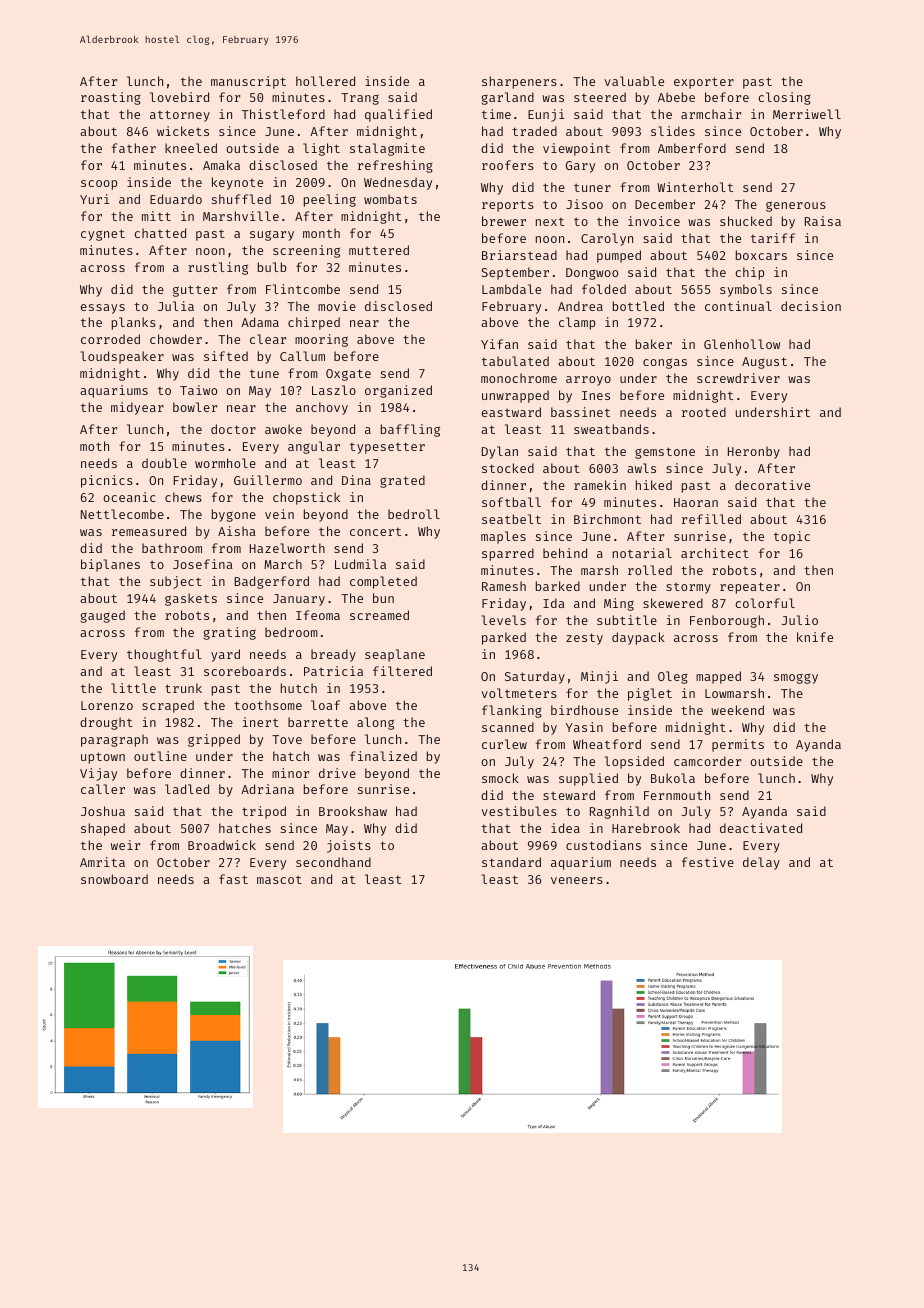 Image resolution: width=924 pixels, height=1308 pixels. What do you see at coordinates (754, 452) in the image?
I see `Heronby` at bounding box center [754, 452].
